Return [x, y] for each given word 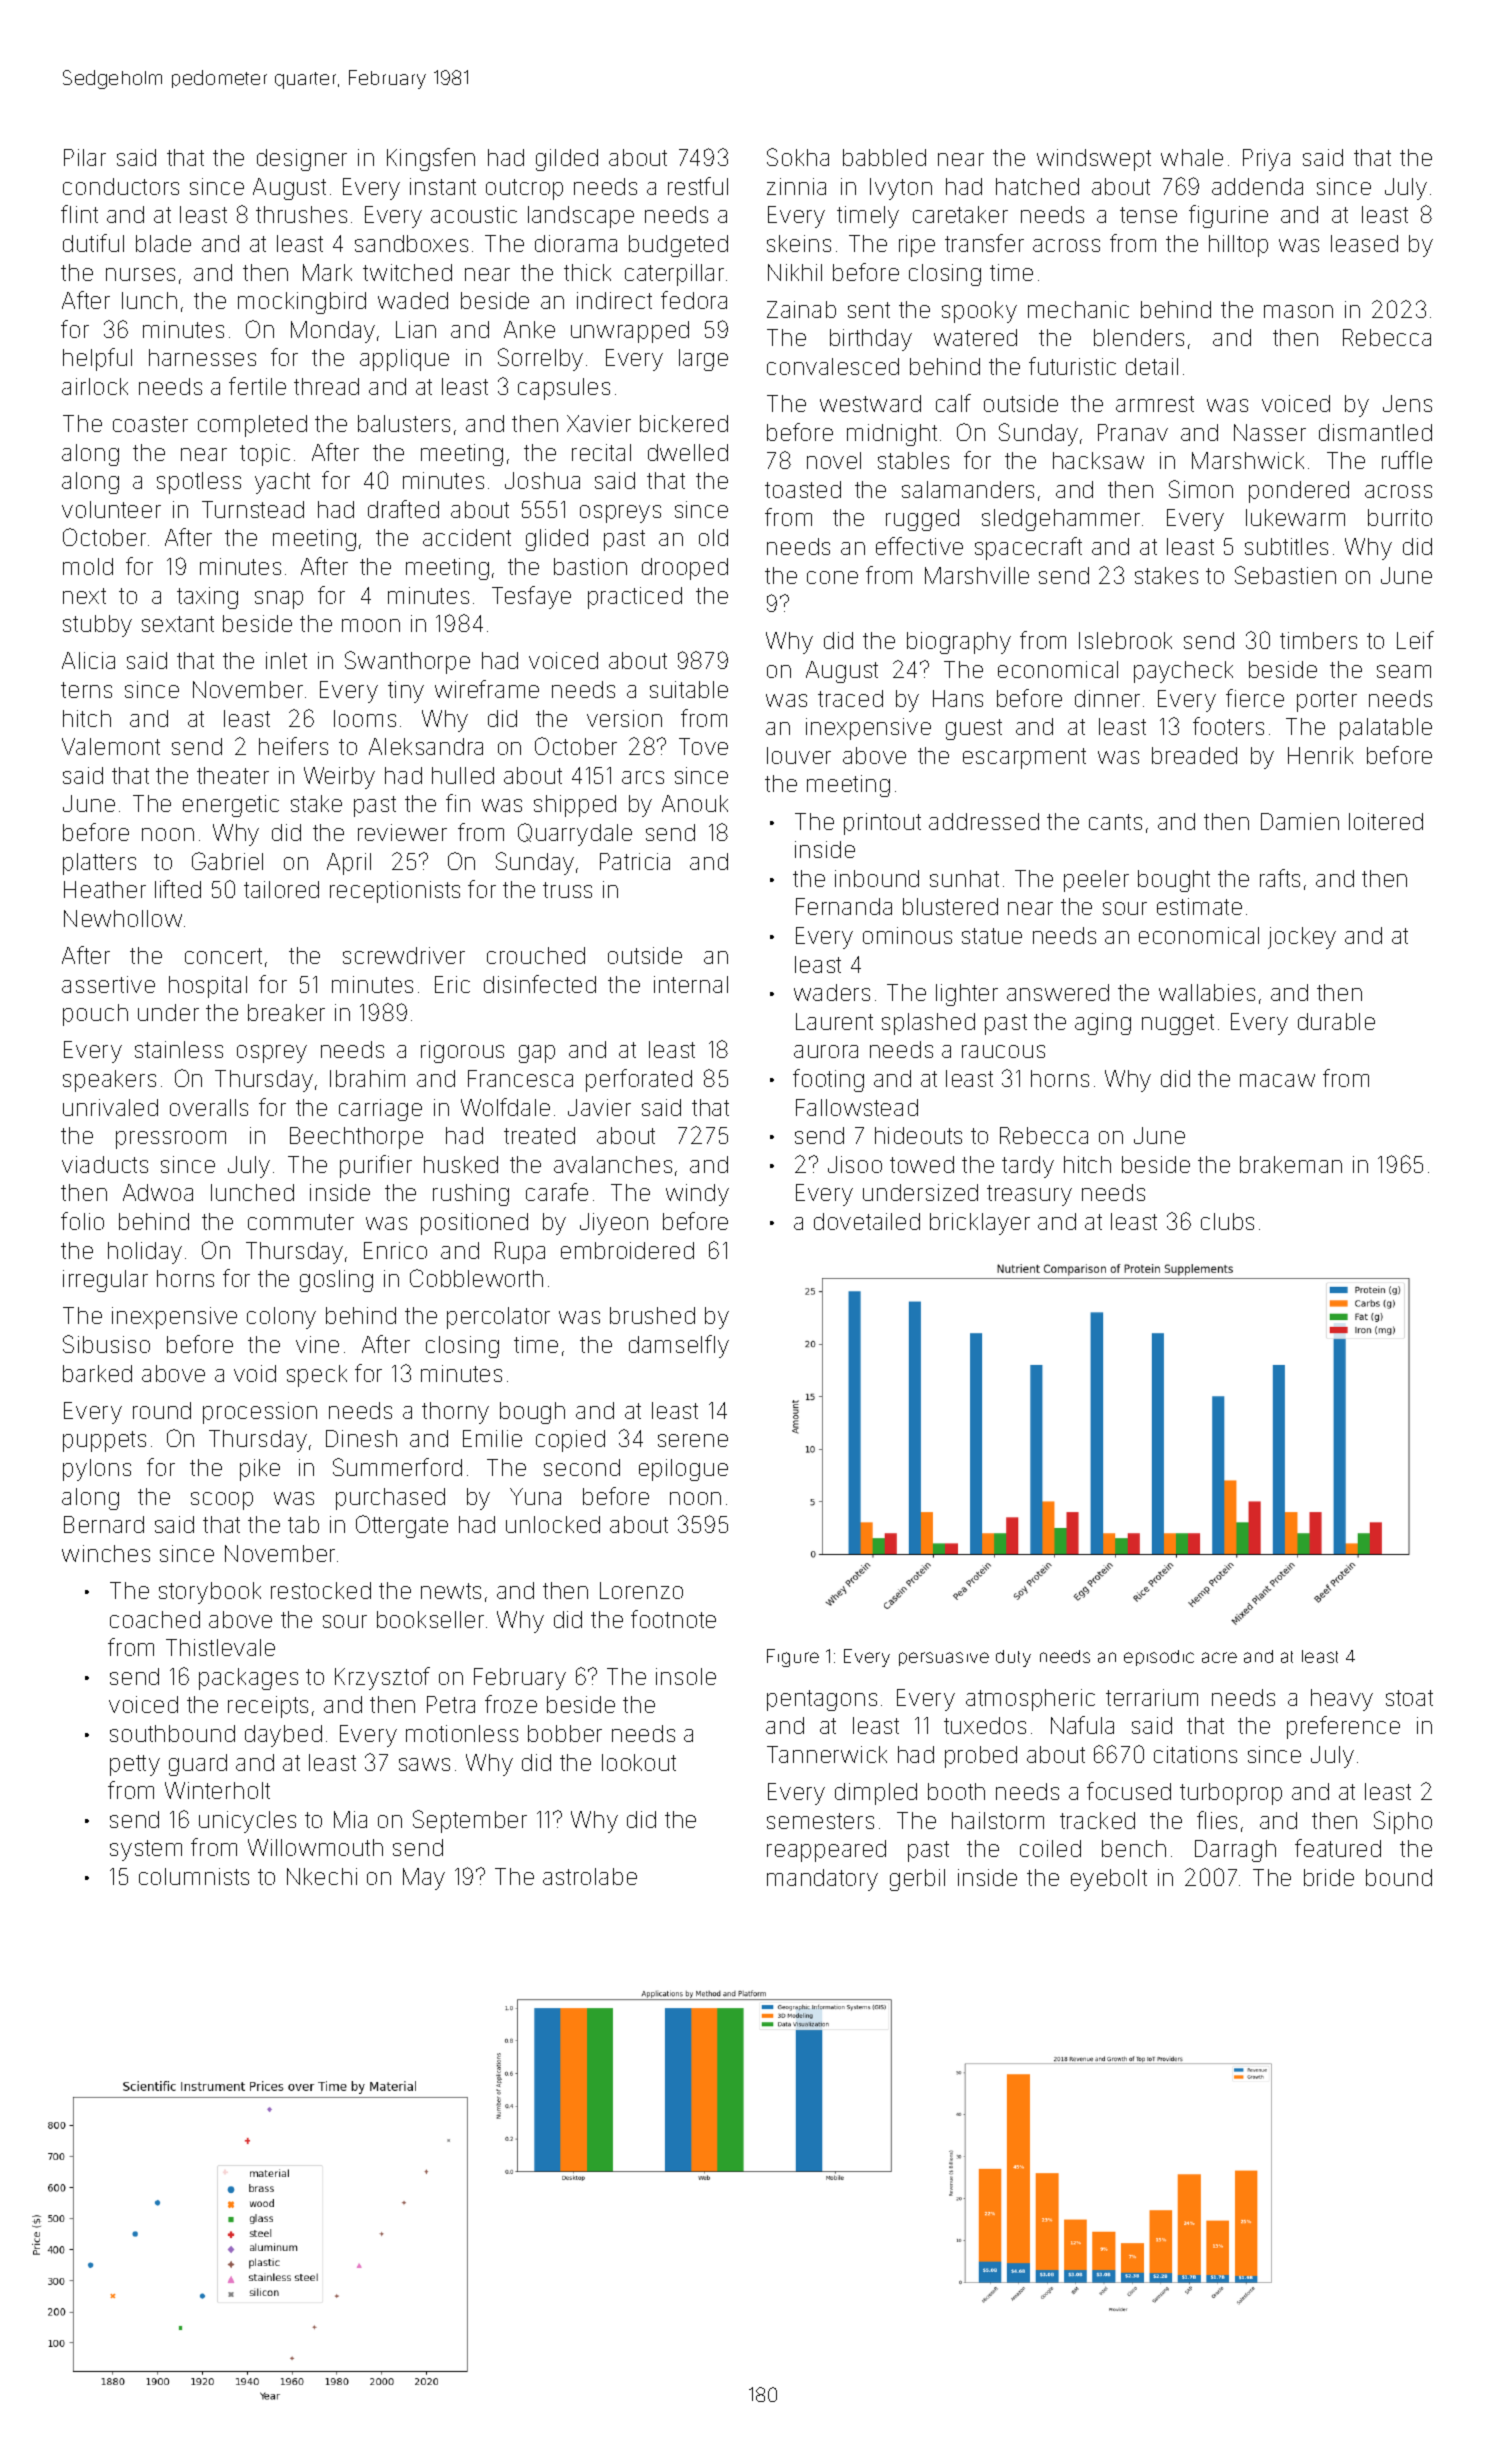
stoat [1409, 1698]
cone [832, 577]
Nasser [1270, 432]
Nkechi [322, 1876]
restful [698, 186]
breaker [286, 1012]
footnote [673, 1619]
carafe [557, 1192]
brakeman [1291, 1164]
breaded [1194, 755]
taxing [207, 598]
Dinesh [361, 1438]
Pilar [85, 157]
